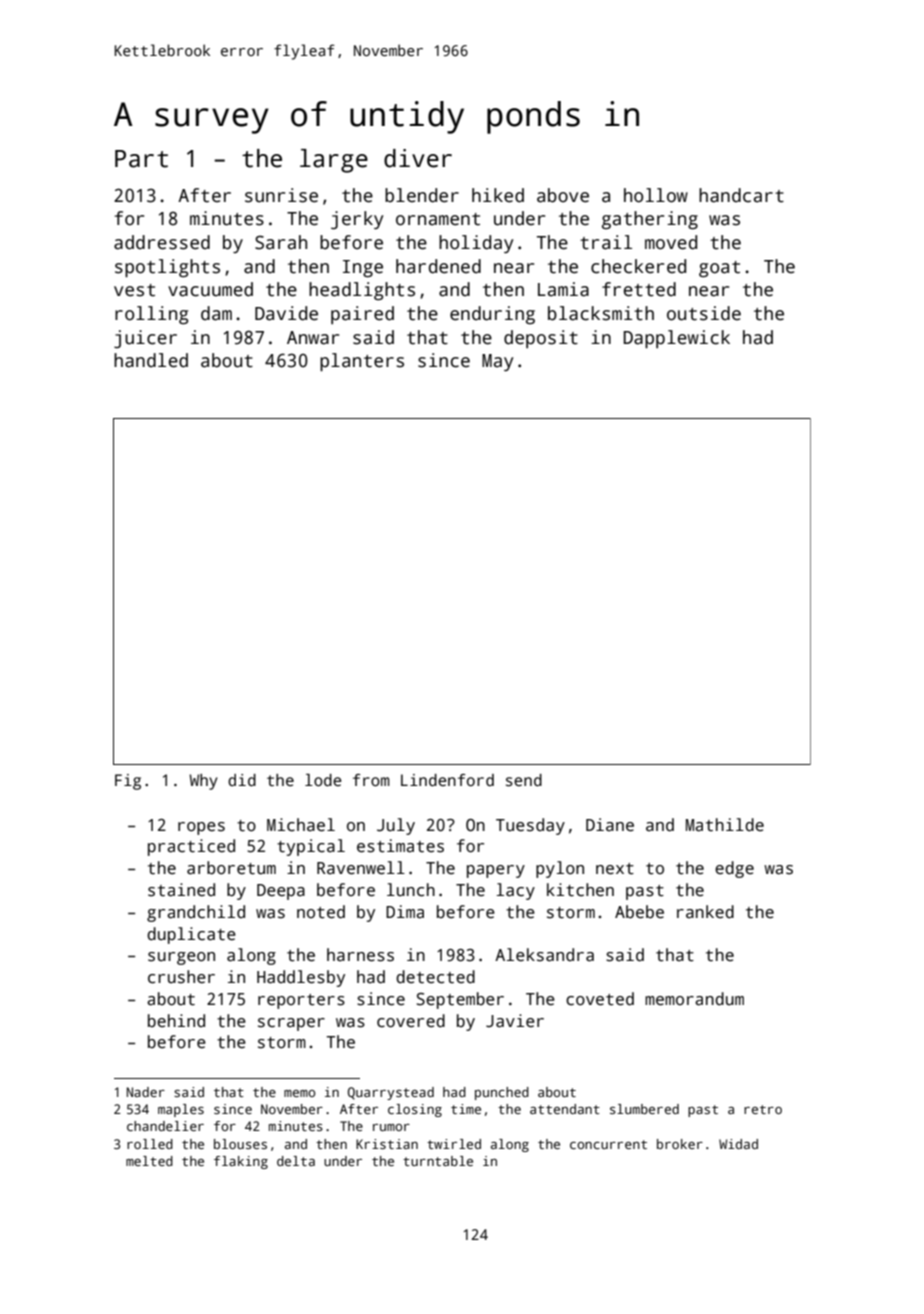  Describe the element at coordinates (492, 315) in the screenshot. I see `enduring` at that location.
